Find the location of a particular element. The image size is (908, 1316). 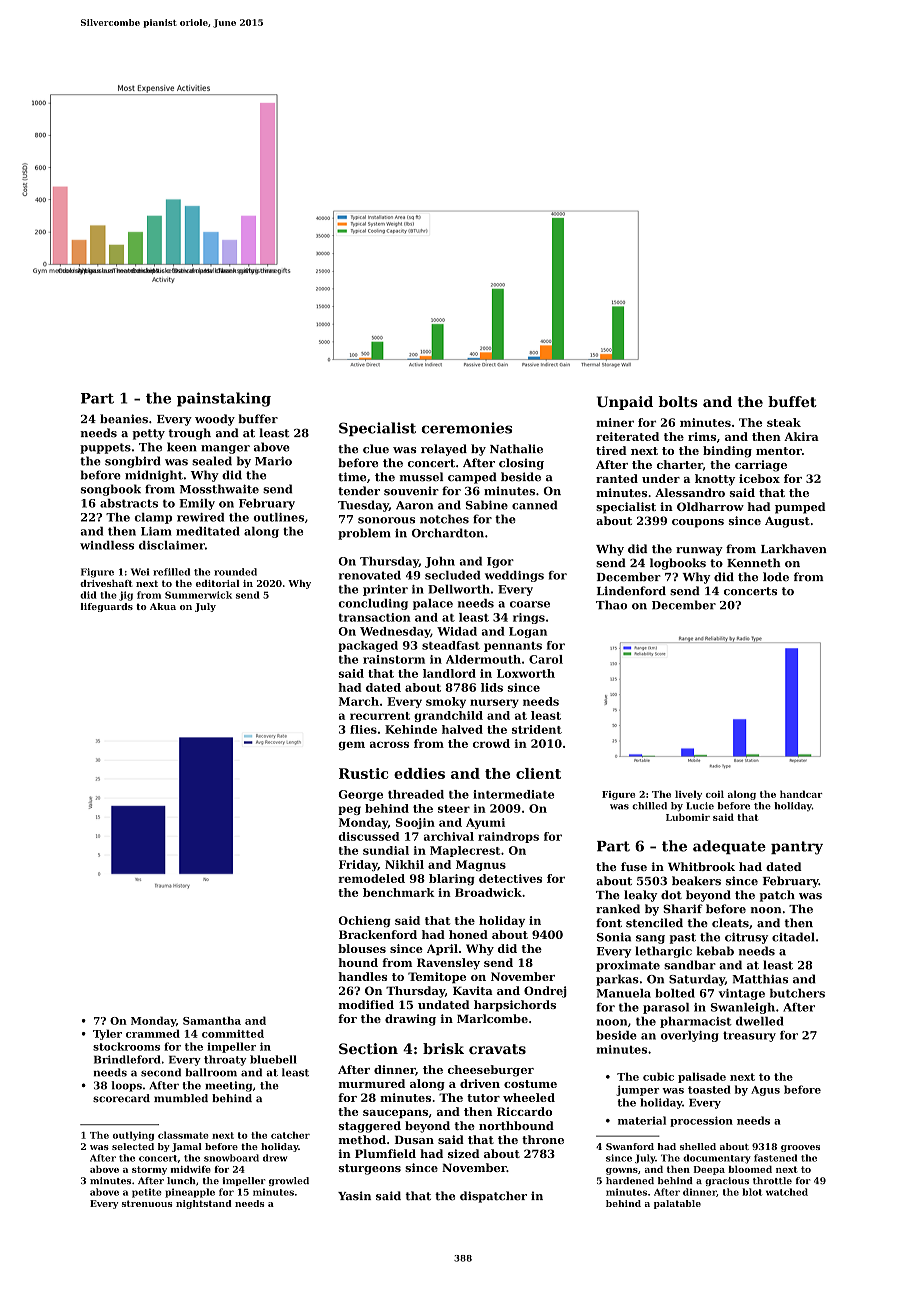

nightstand is located at coordinates (203, 1204).
